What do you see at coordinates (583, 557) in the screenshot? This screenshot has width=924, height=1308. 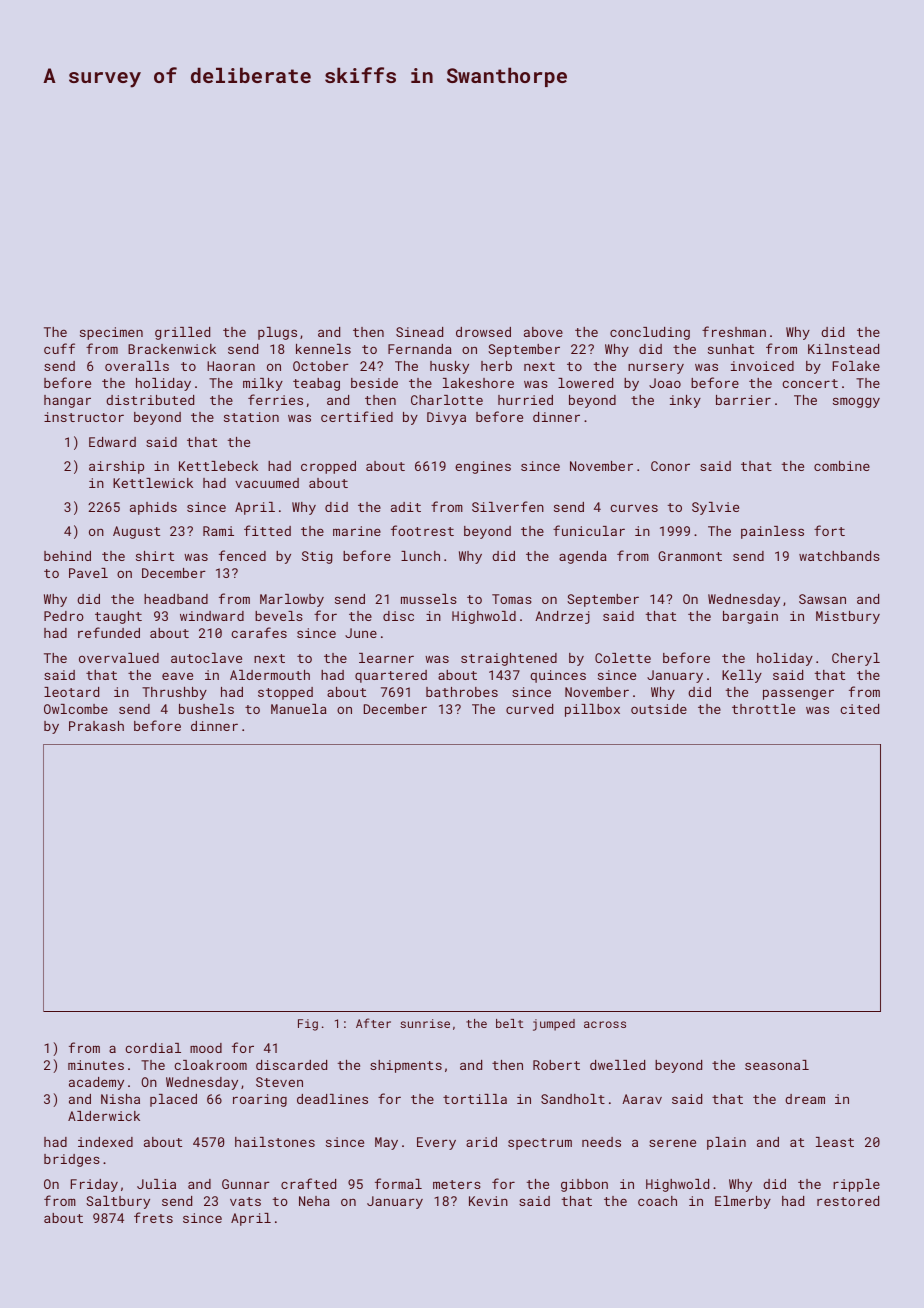 I see `agenda` at bounding box center [583, 557].
